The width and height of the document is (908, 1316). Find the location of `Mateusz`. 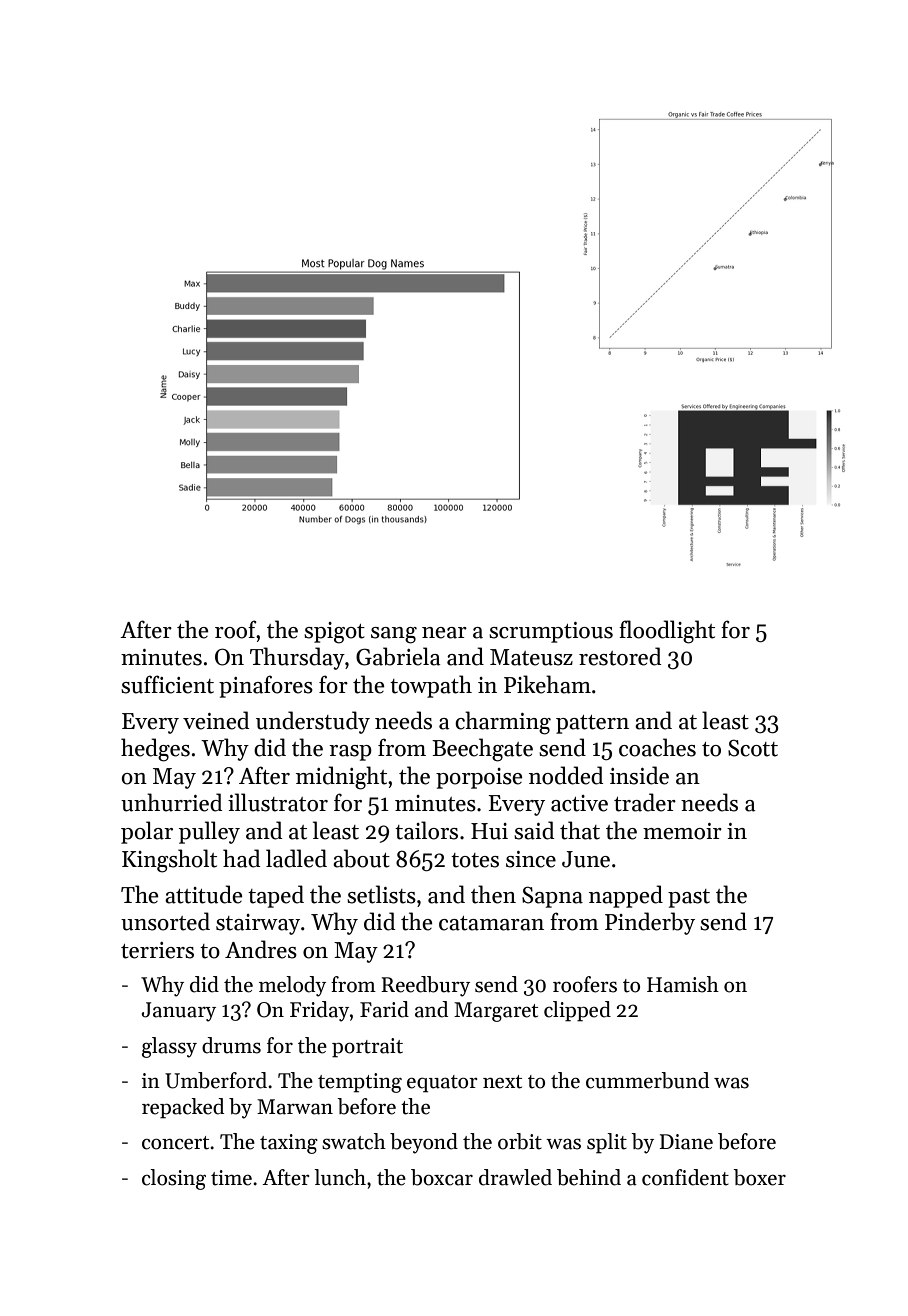

Mateusz is located at coordinates (531, 657).
